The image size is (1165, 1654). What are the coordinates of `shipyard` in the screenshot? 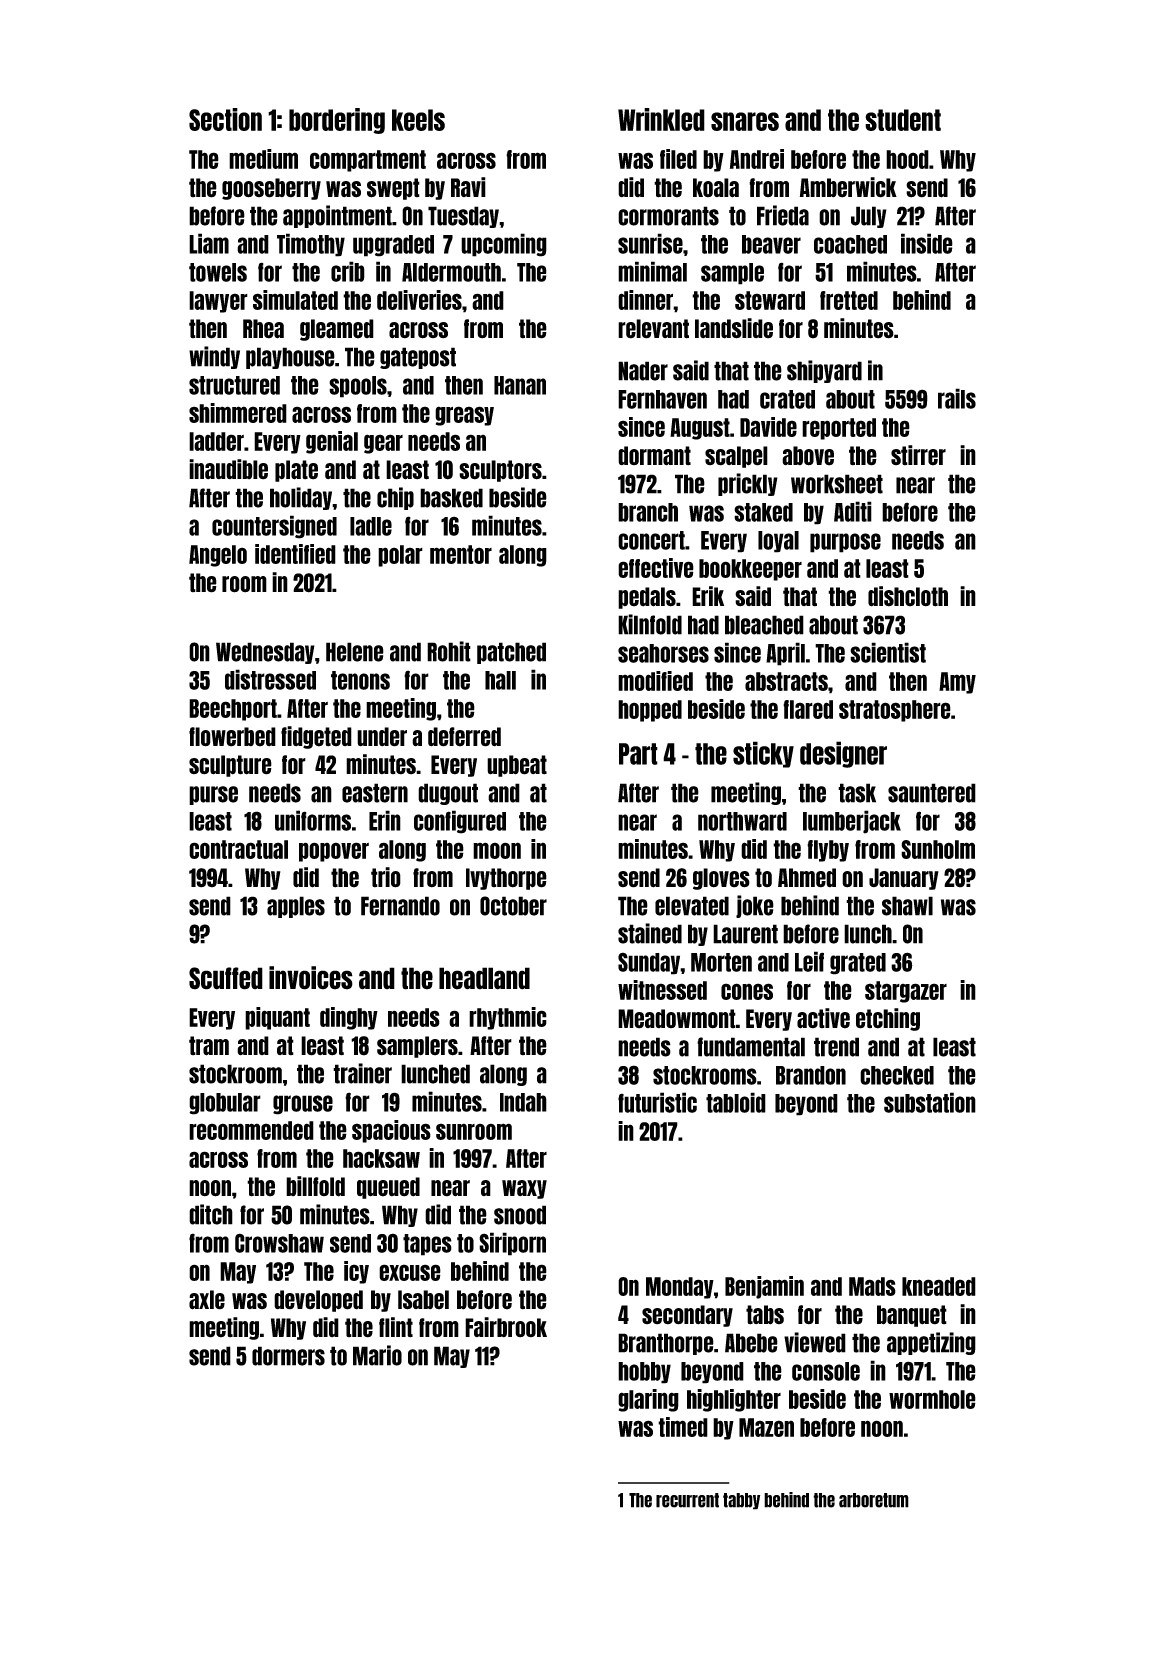 It's located at (824, 371).
